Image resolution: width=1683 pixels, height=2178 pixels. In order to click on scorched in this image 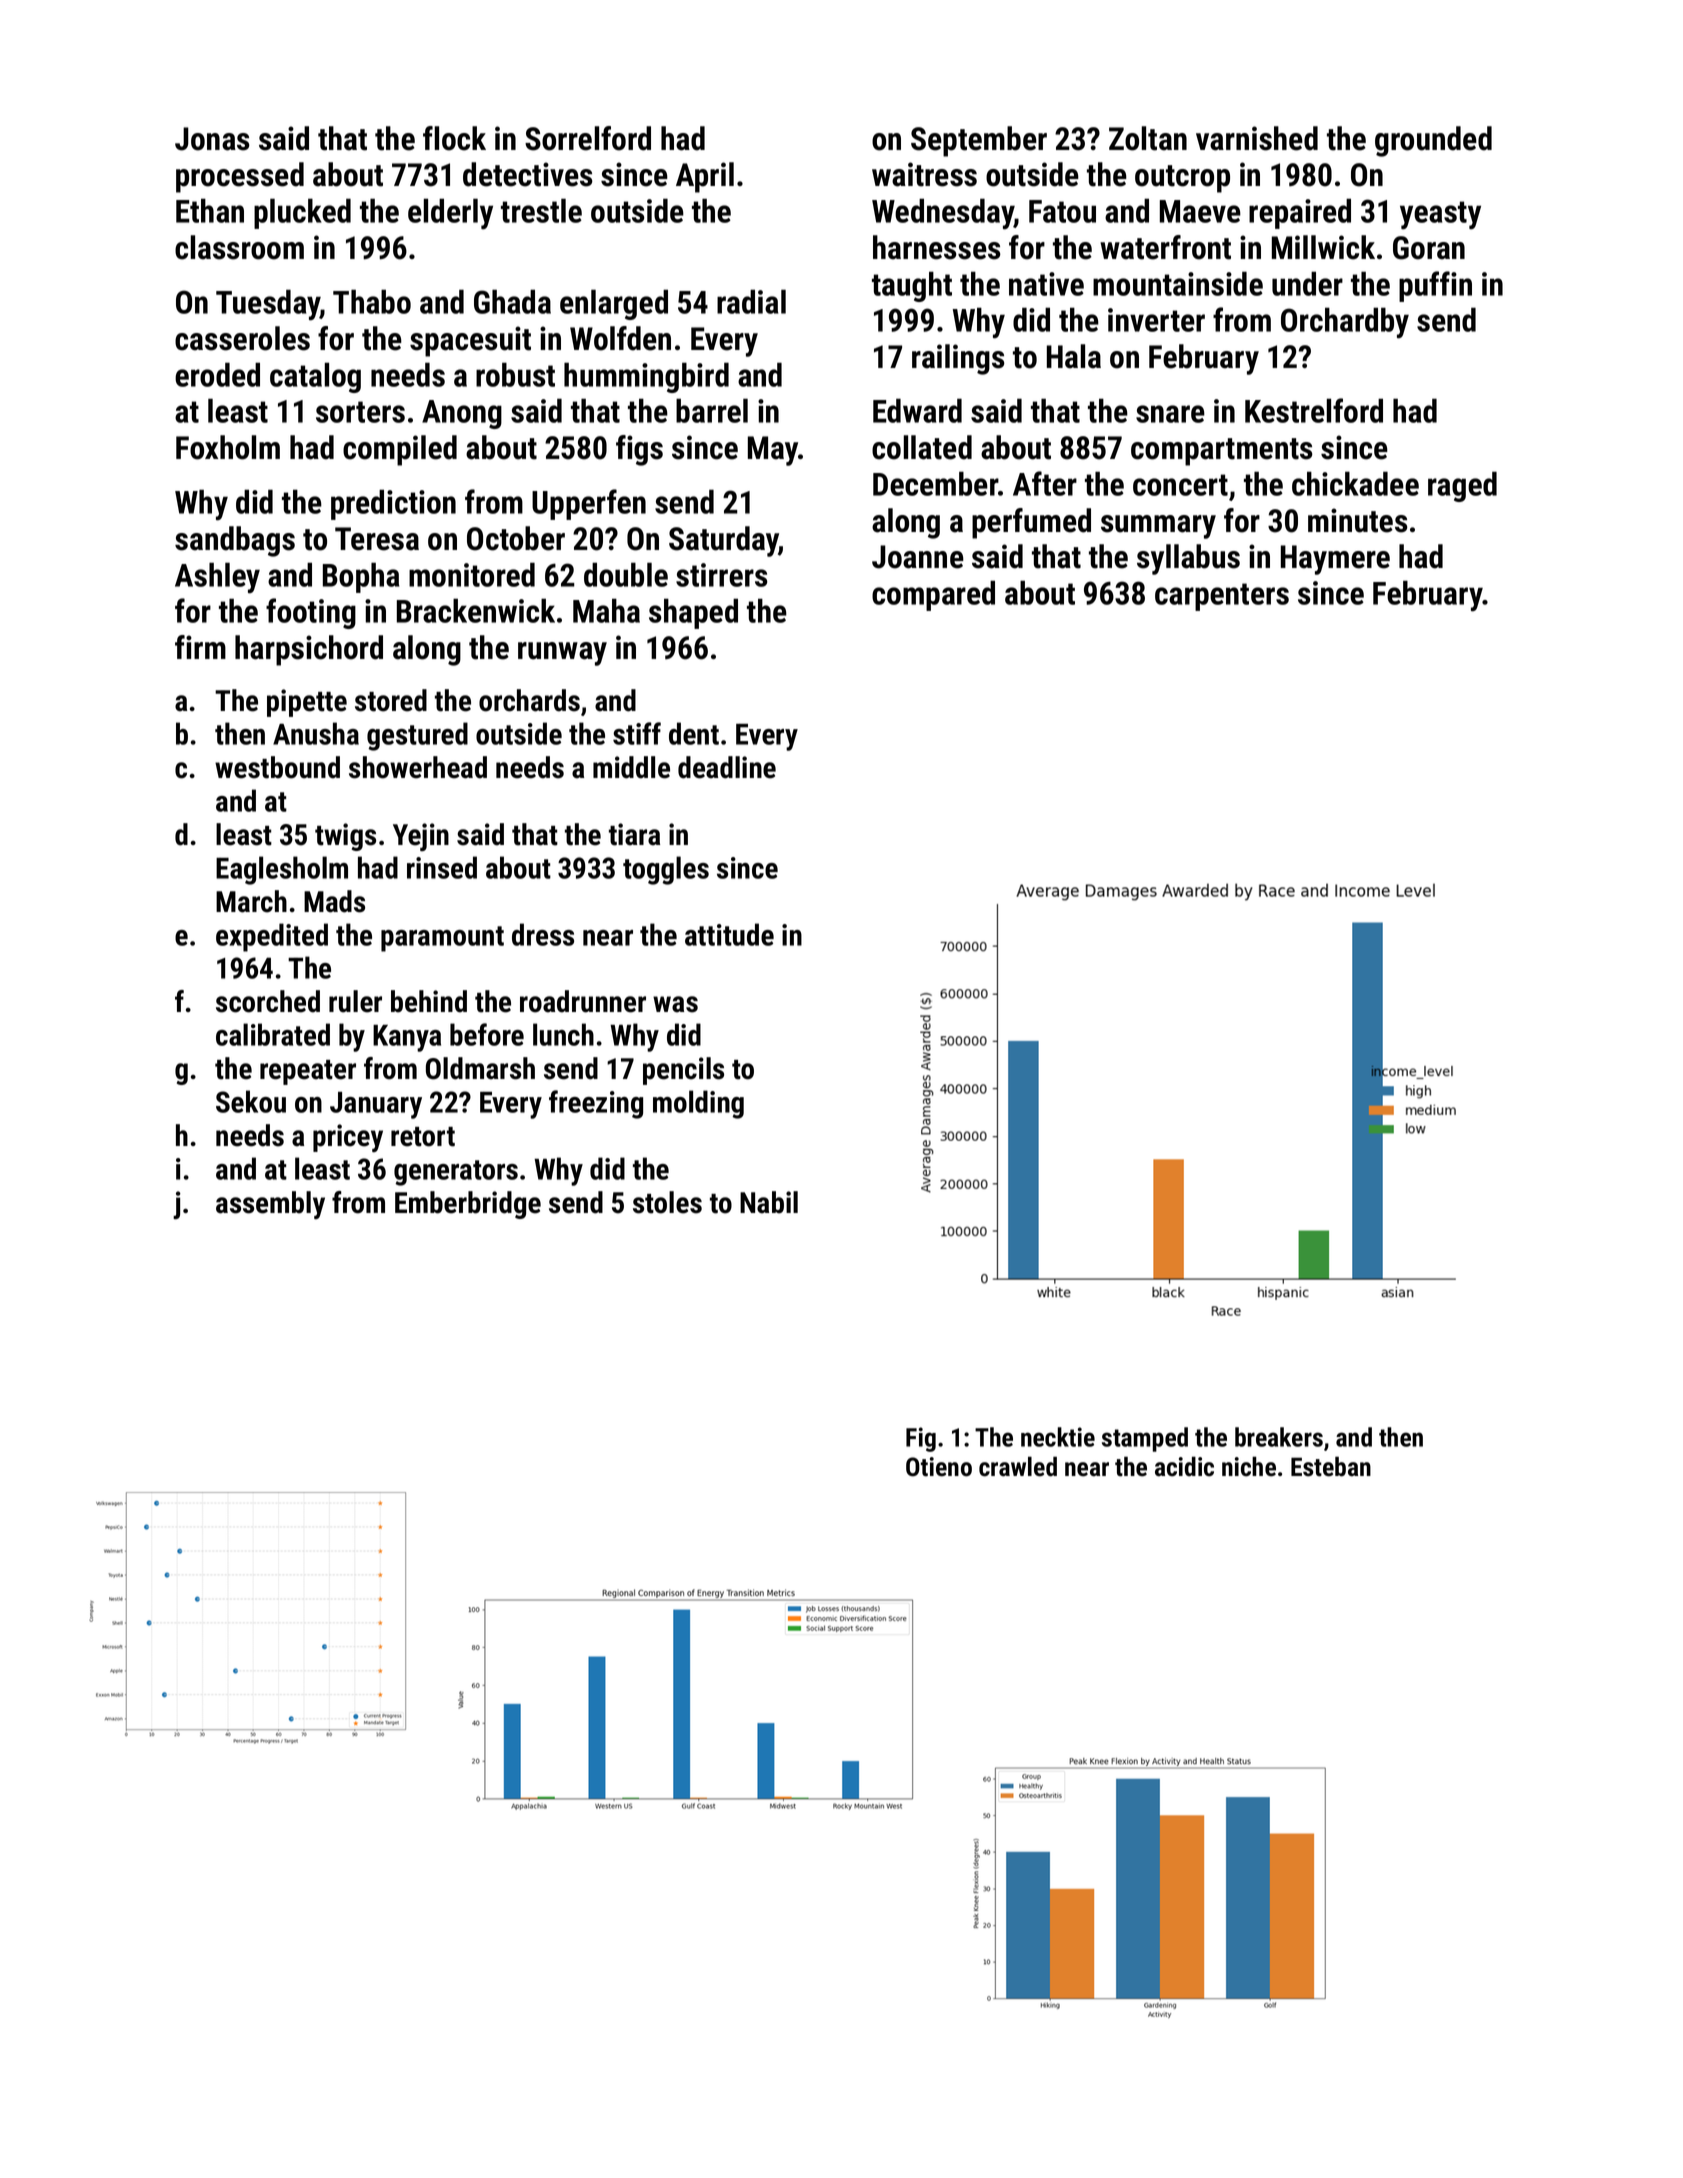, I will do `click(268, 1001)`.
